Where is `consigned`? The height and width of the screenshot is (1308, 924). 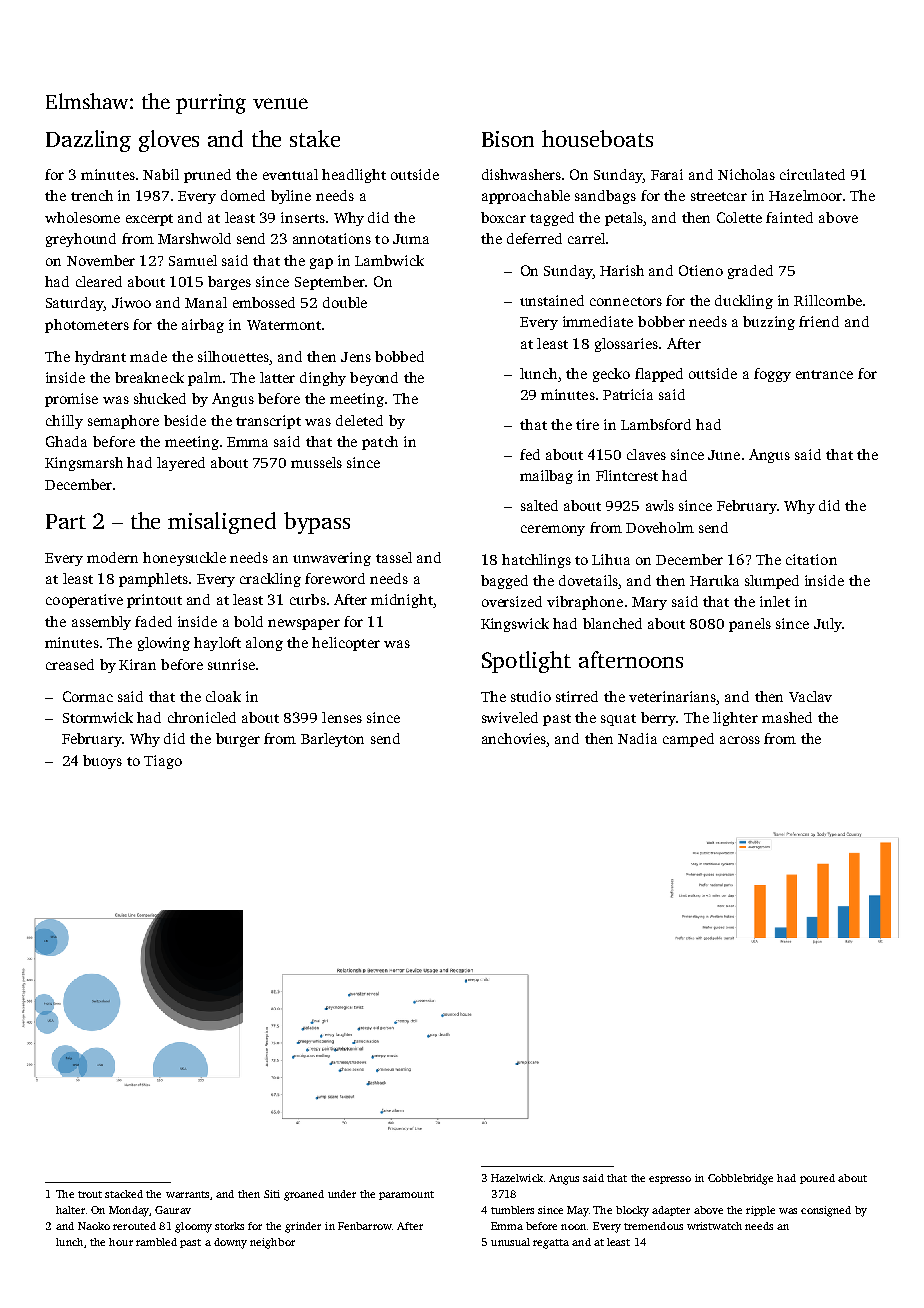 consigned is located at coordinates (826, 1211).
